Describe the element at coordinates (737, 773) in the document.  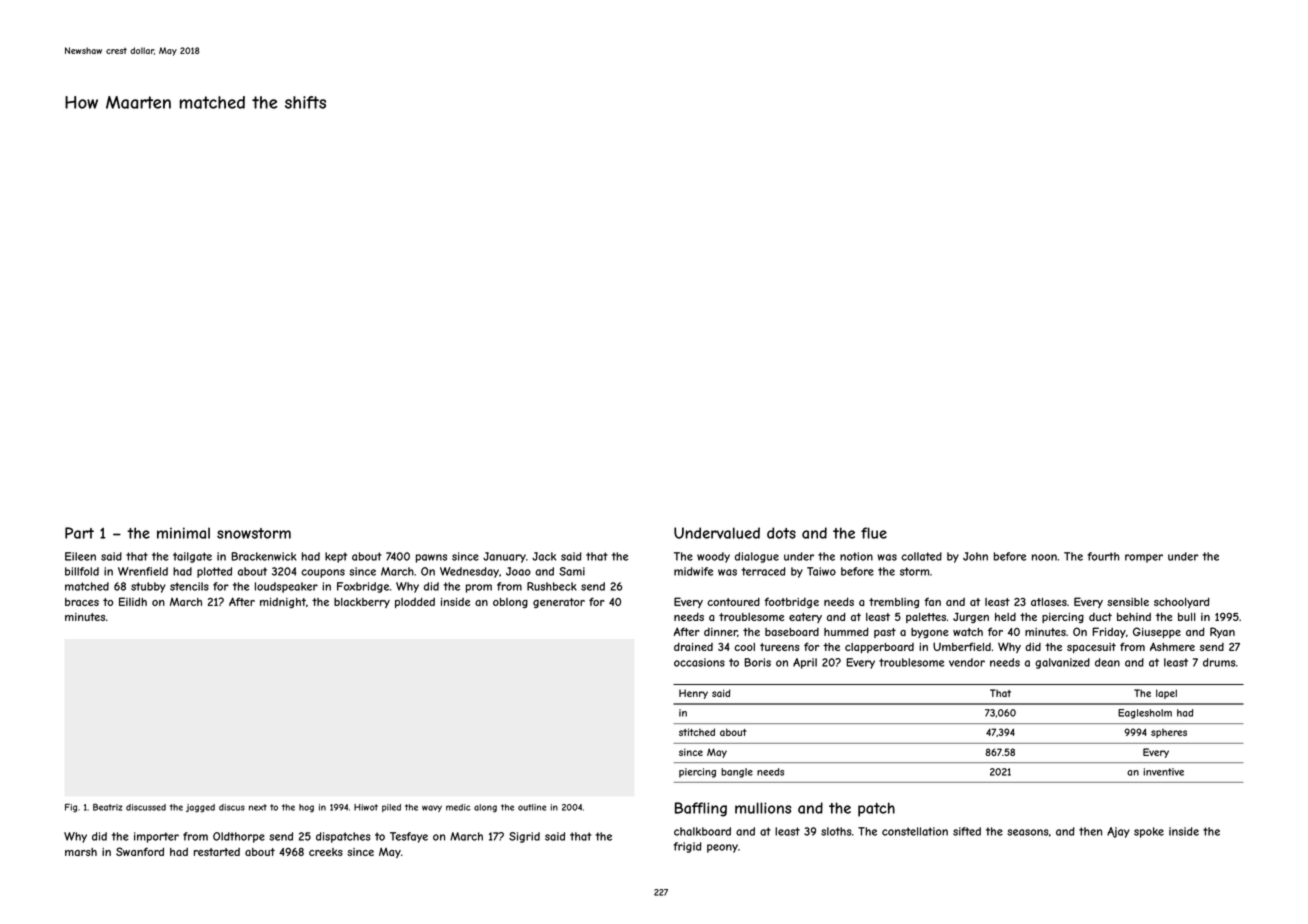
I see `bangle` at that location.
